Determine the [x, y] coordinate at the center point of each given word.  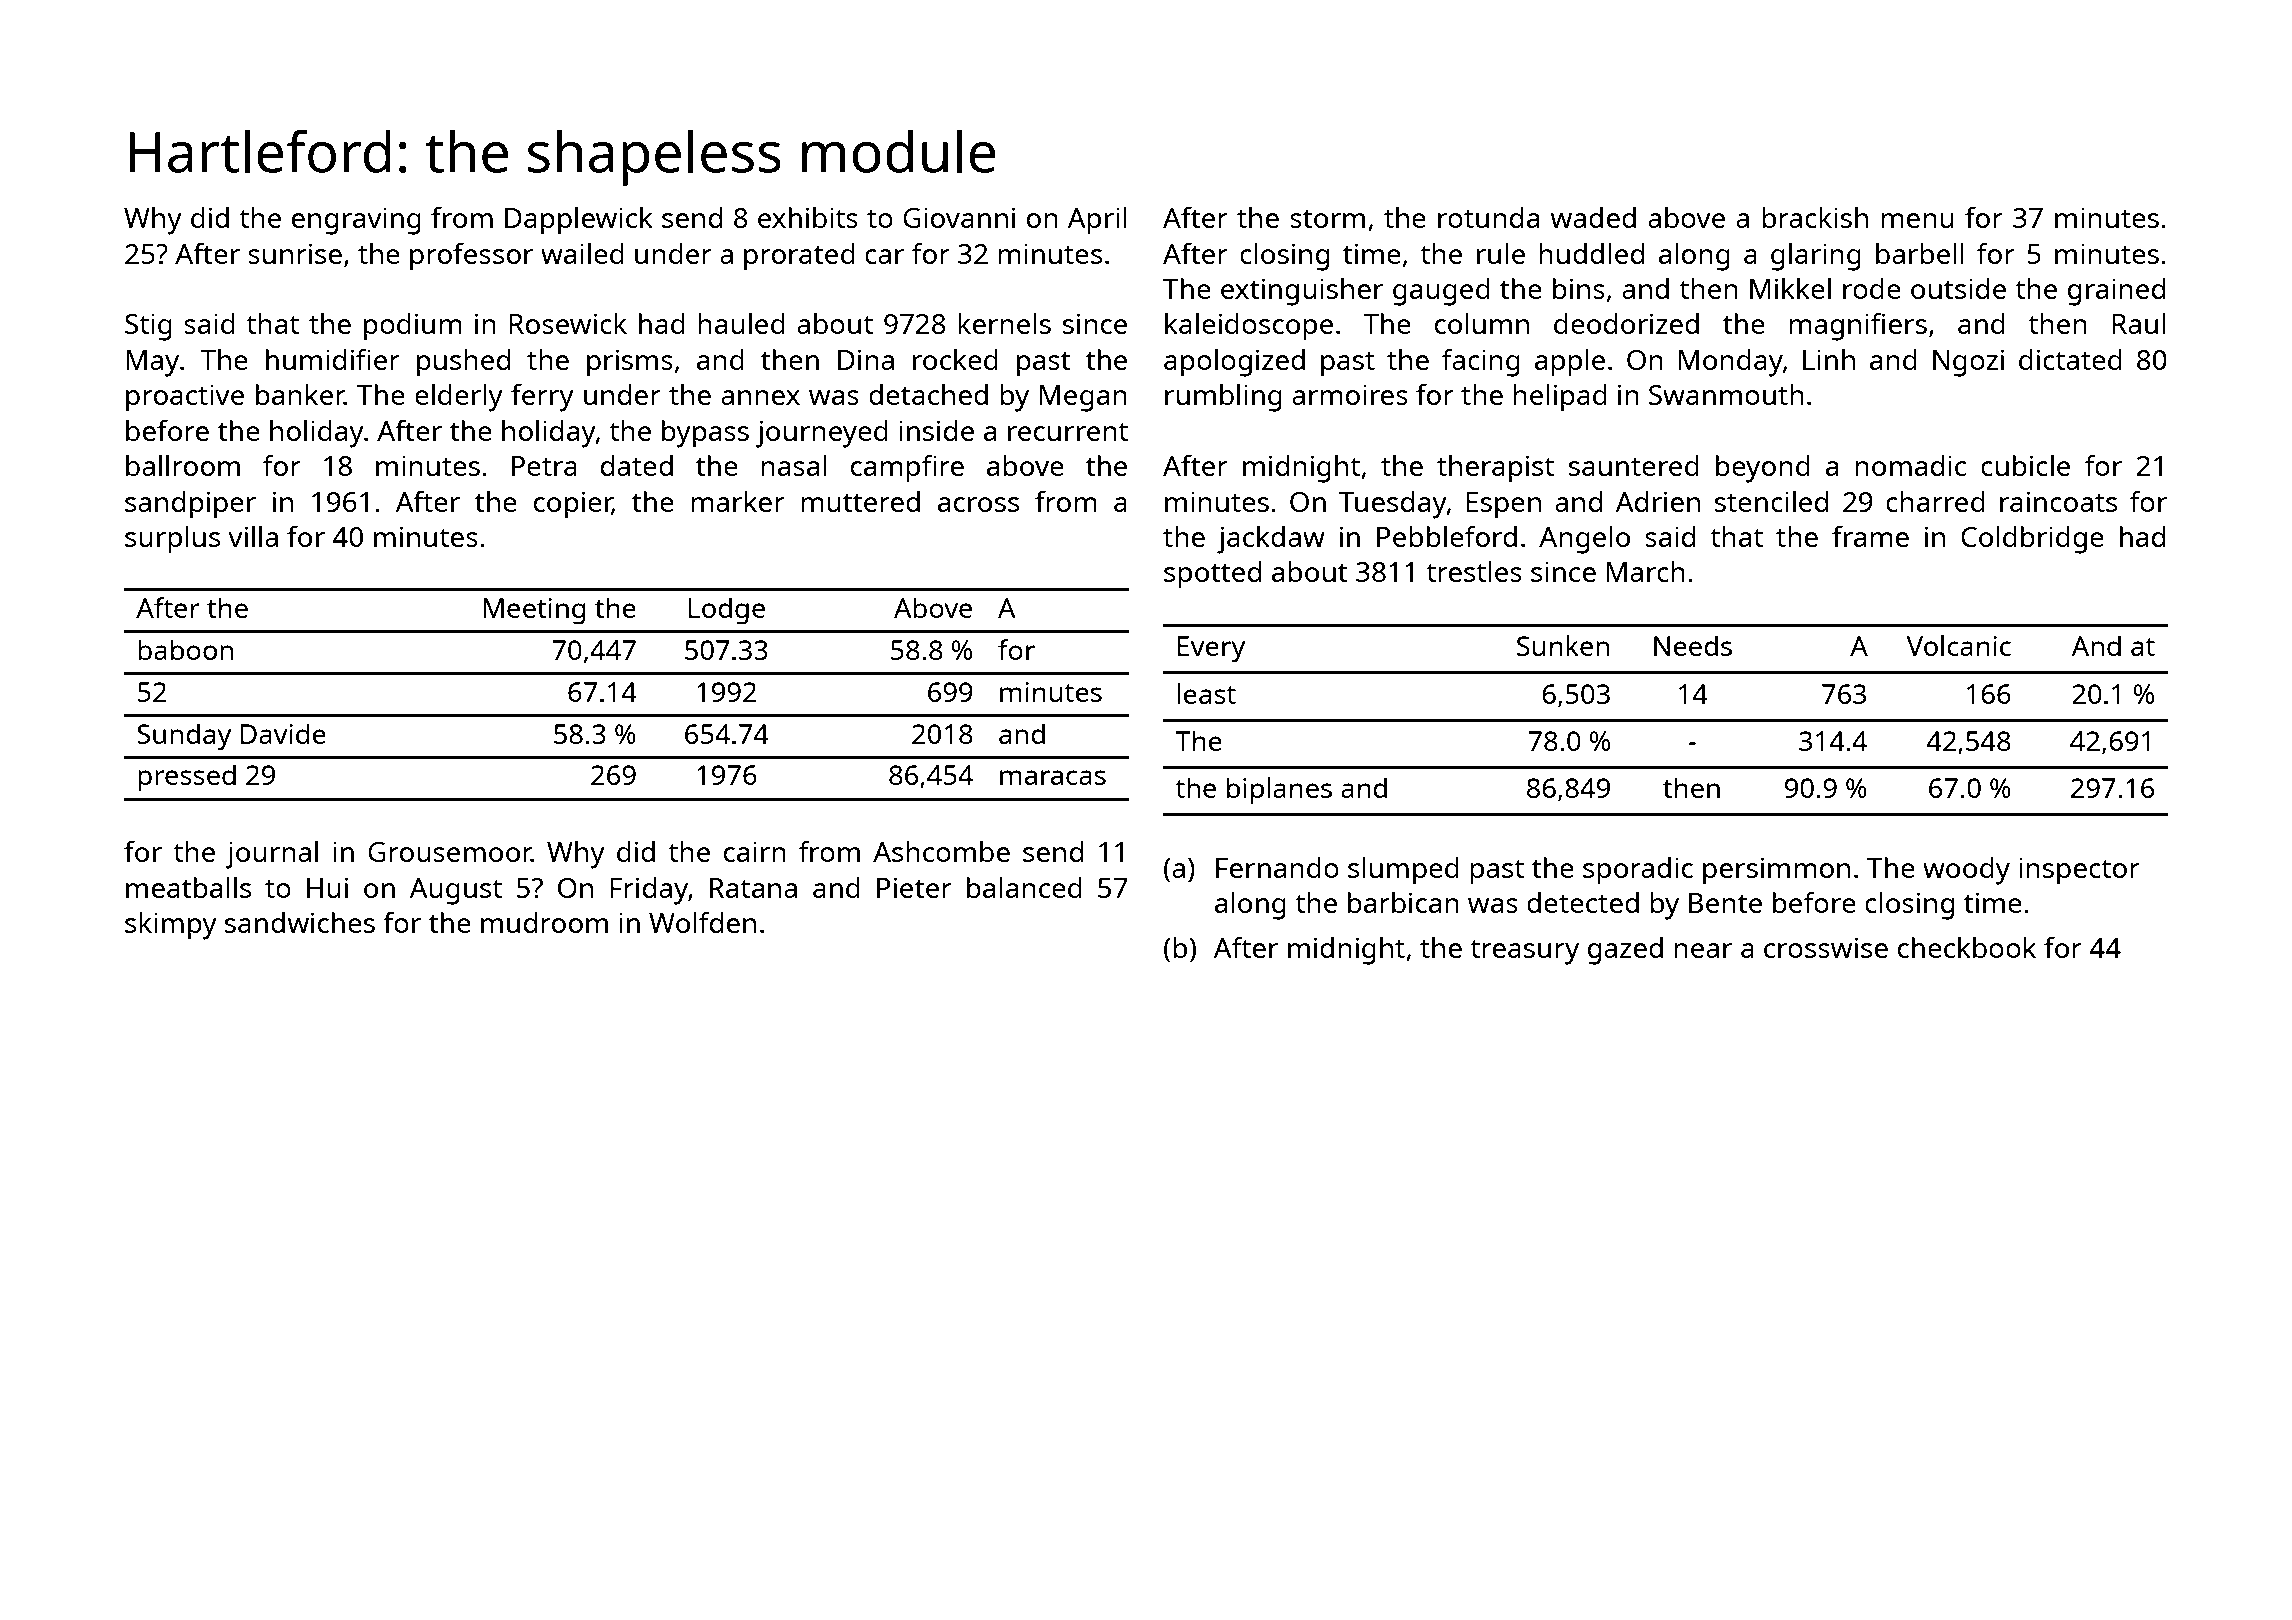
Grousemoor [450, 852]
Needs [1693, 645]
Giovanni [959, 217]
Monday [1731, 363]
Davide [283, 733]
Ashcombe [941, 851]
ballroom [183, 465]
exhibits [808, 217]
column [1482, 323]
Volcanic [1959, 645]
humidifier [333, 359]
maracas [1053, 777]
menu [1917, 220]
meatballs [188, 887]
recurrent [1068, 431]
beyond [1763, 469]
